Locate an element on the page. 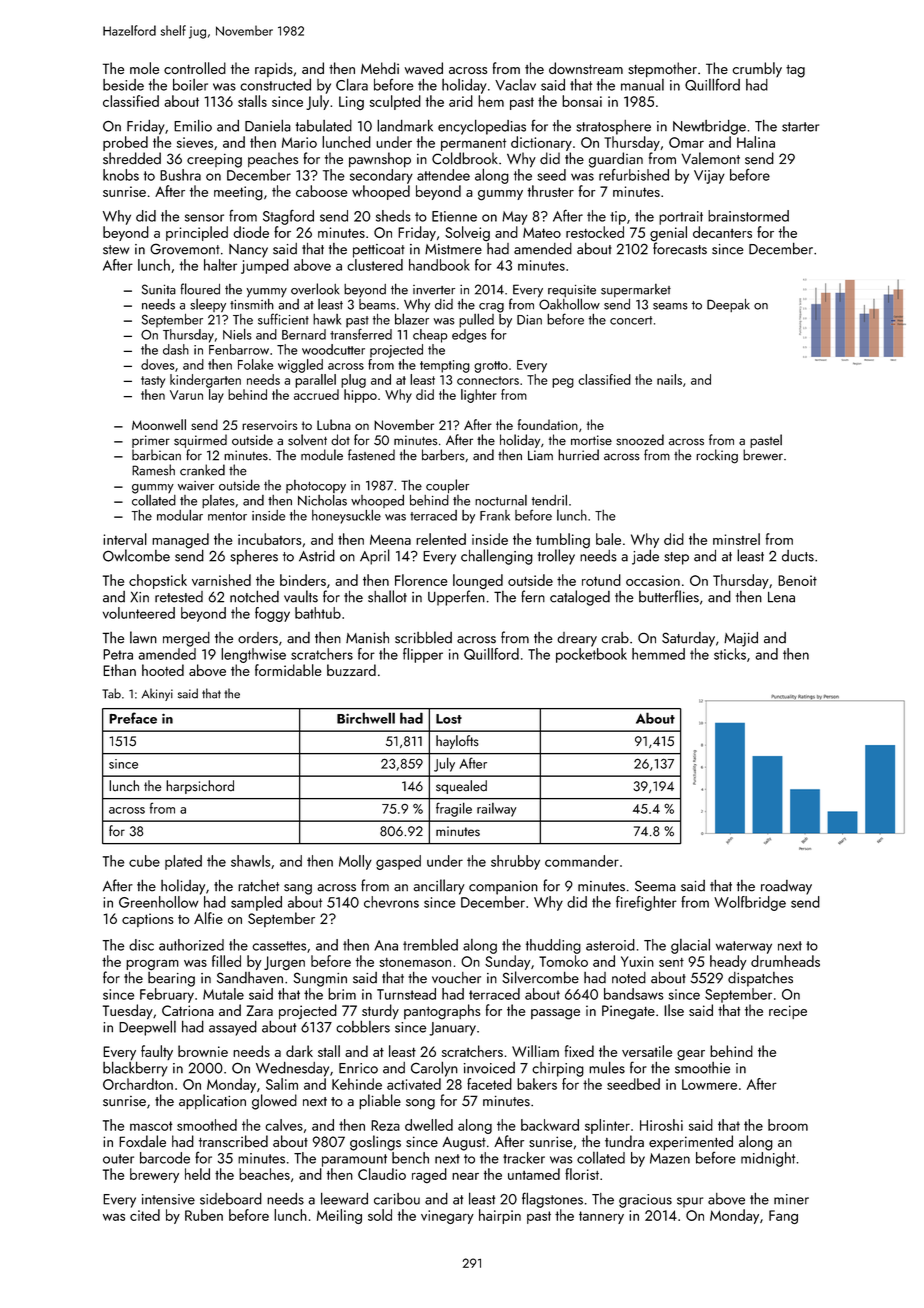 The height and width of the document is (1308, 924). crumbly is located at coordinates (757, 69).
